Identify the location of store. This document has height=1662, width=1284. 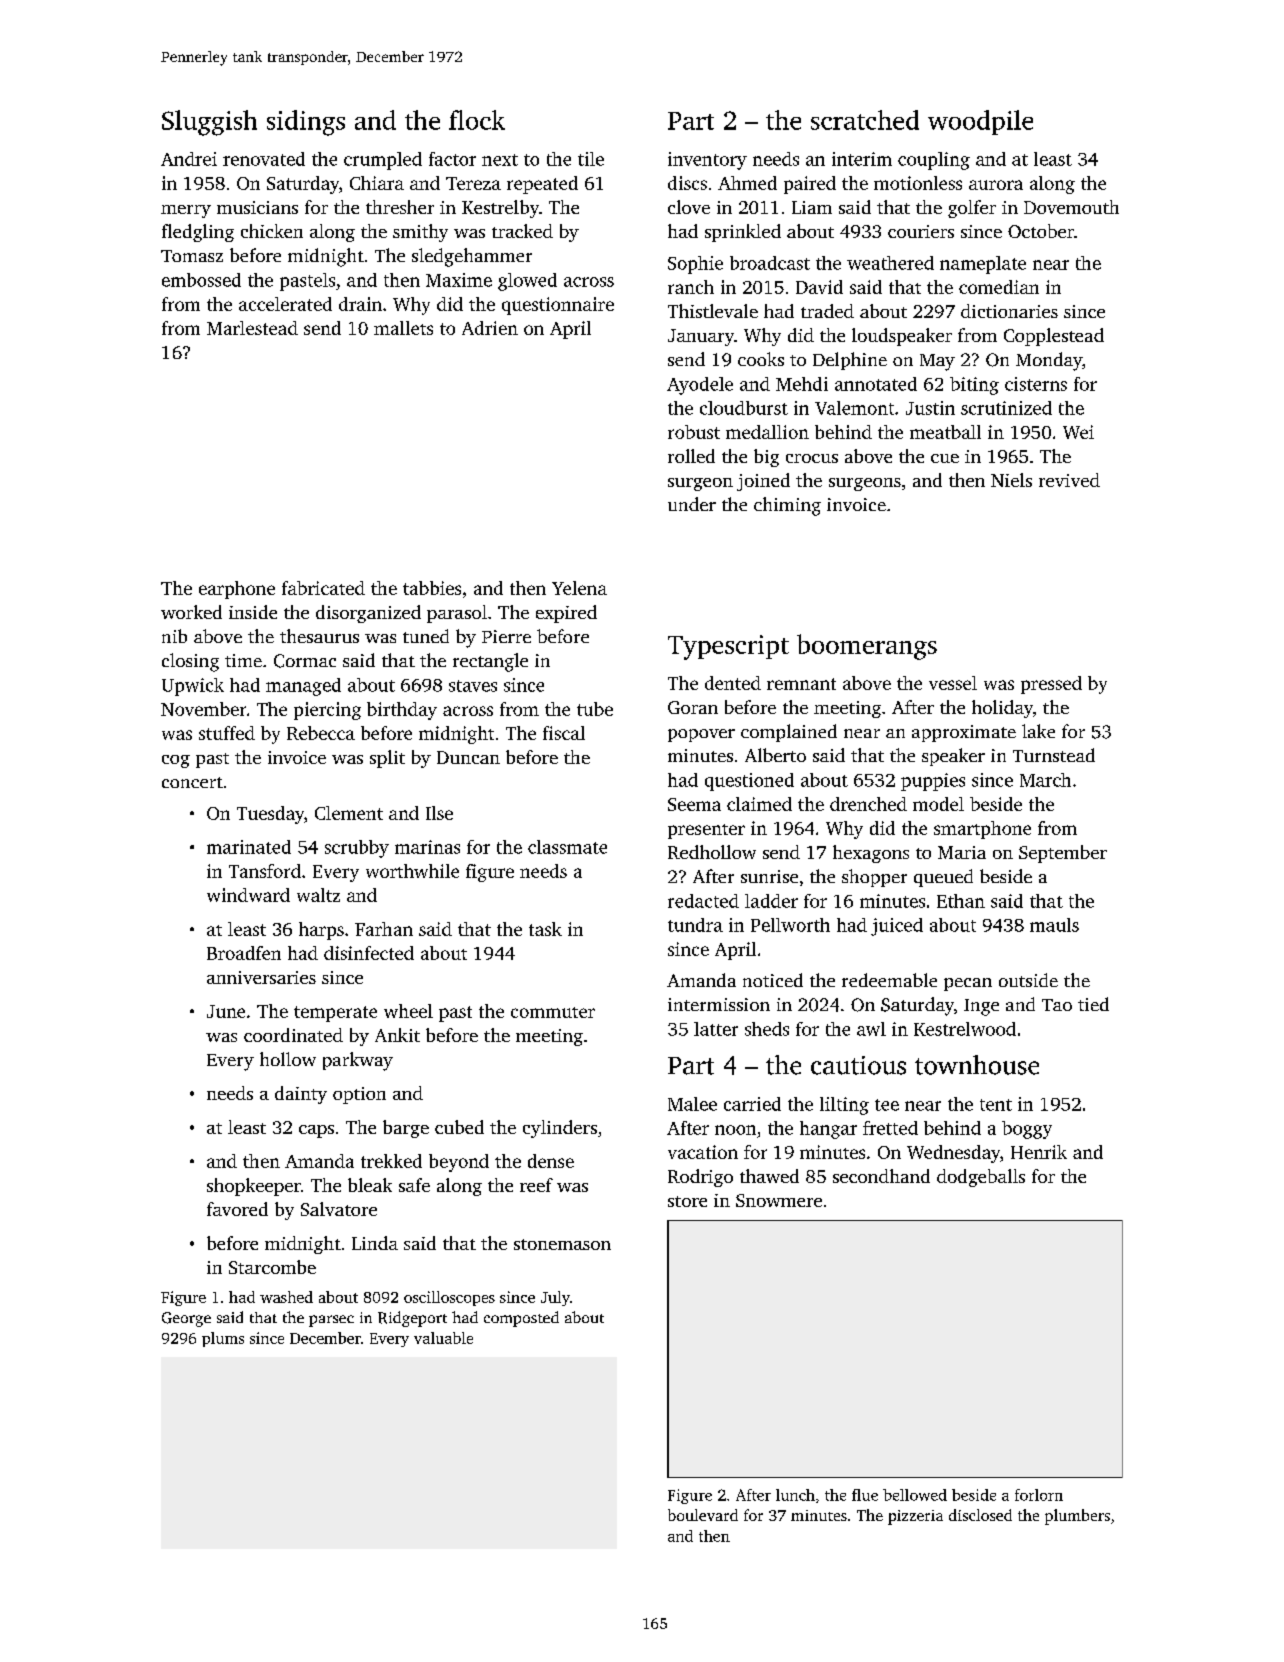
(687, 1201).
